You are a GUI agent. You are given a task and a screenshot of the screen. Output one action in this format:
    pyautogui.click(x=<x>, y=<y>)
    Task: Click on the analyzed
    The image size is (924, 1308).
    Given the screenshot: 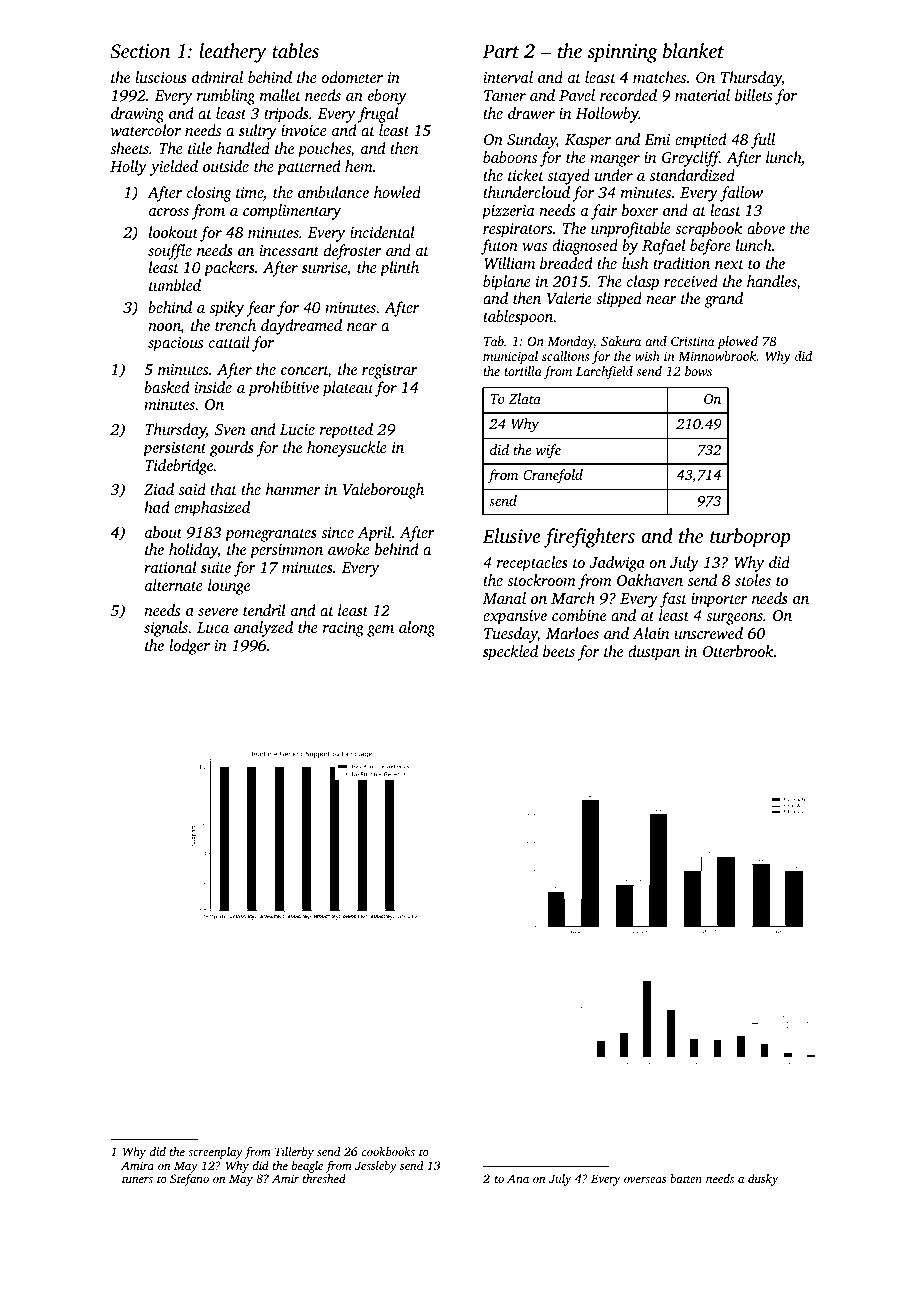 What is the action you would take?
    pyautogui.click(x=263, y=629)
